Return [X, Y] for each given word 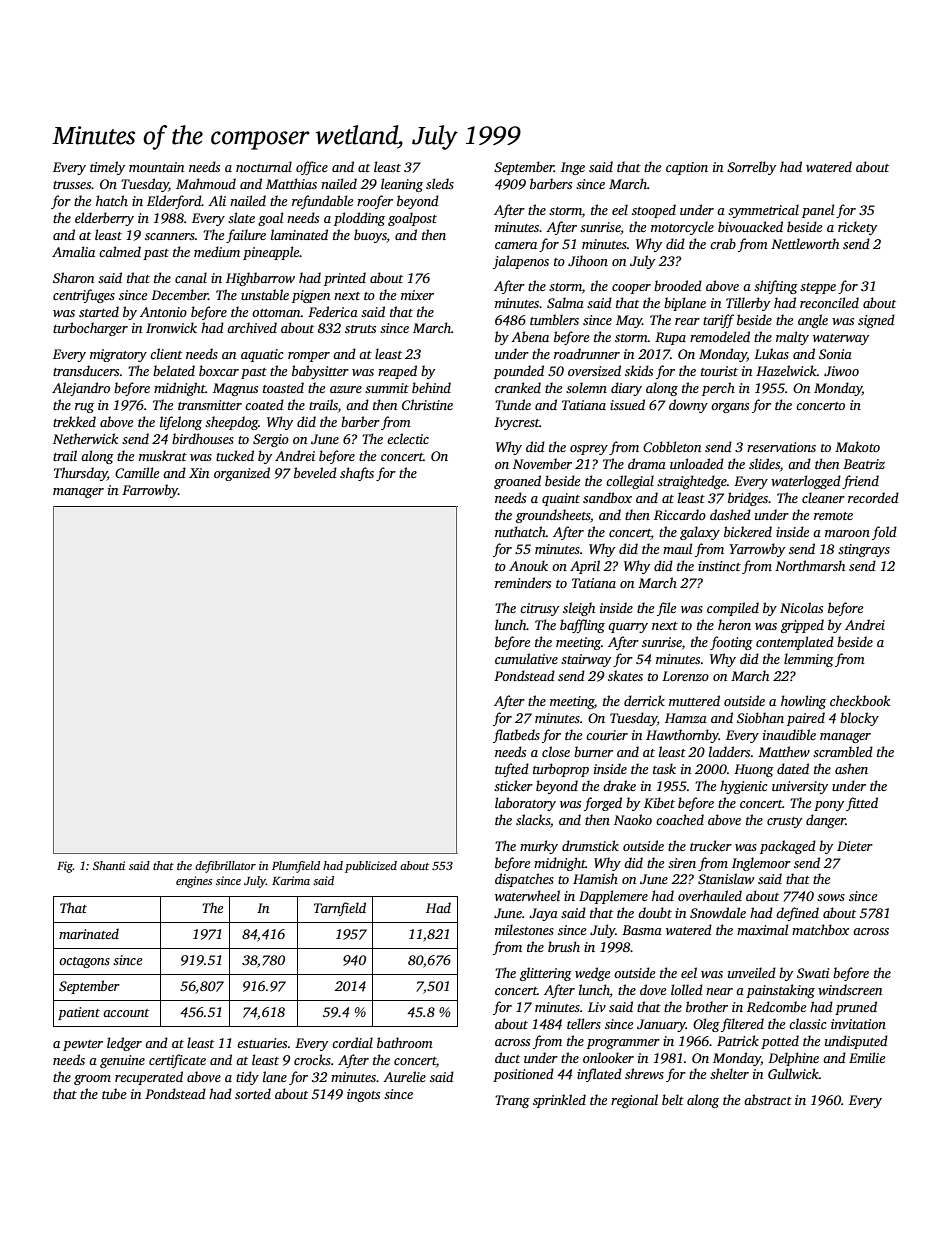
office [312, 168]
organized [242, 474]
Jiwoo [841, 371]
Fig [65, 867]
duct [507, 1057]
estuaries [262, 1043]
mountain [156, 167]
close [556, 751]
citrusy [539, 609]
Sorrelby [751, 168]
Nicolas [801, 607]
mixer [417, 295]
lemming [809, 660]
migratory [118, 355]
